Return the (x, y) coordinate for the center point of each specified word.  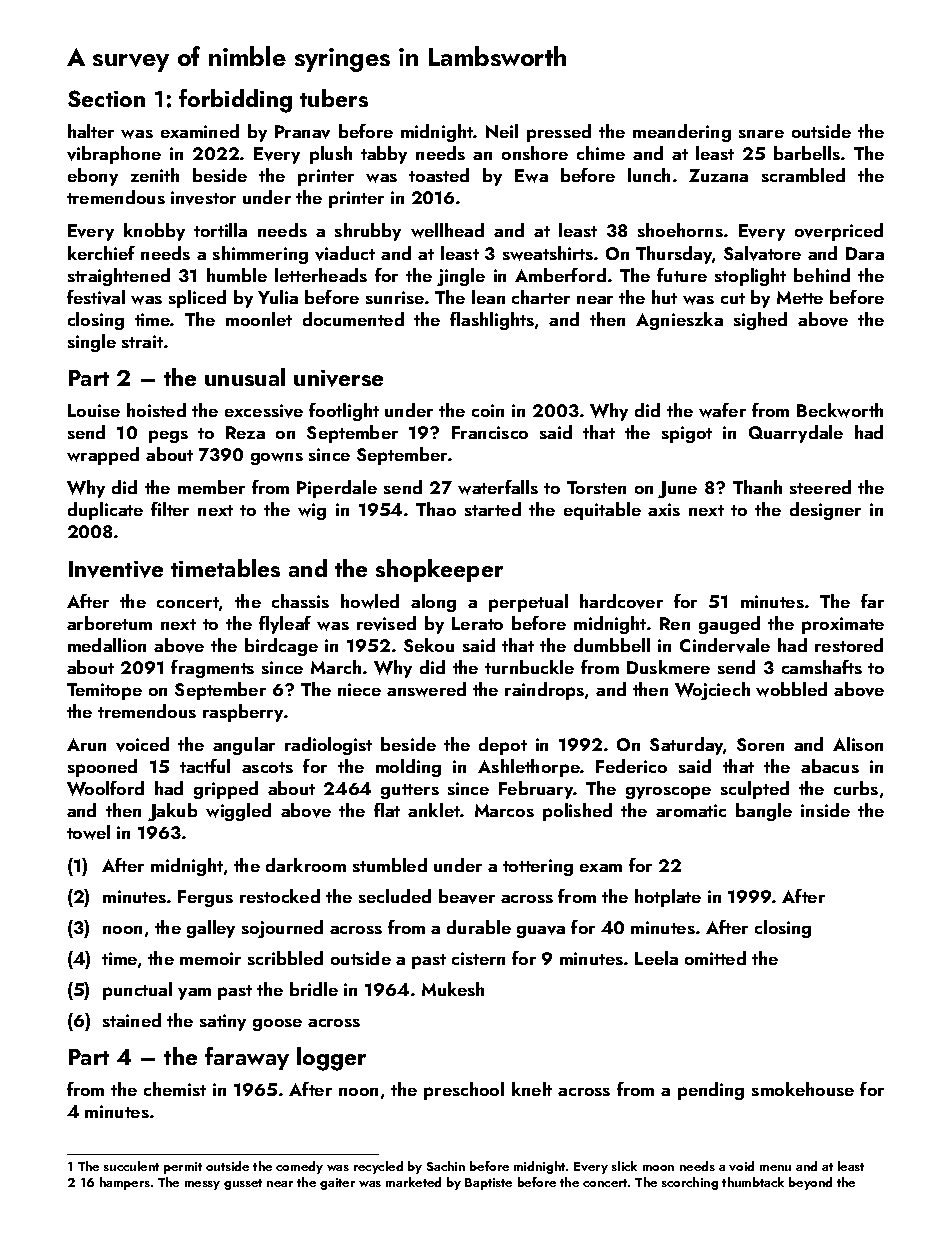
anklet (434, 810)
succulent (131, 1166)
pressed (559, 133)
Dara (865, 253)
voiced (142, 744)
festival (96, 297)
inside (825, 810)
